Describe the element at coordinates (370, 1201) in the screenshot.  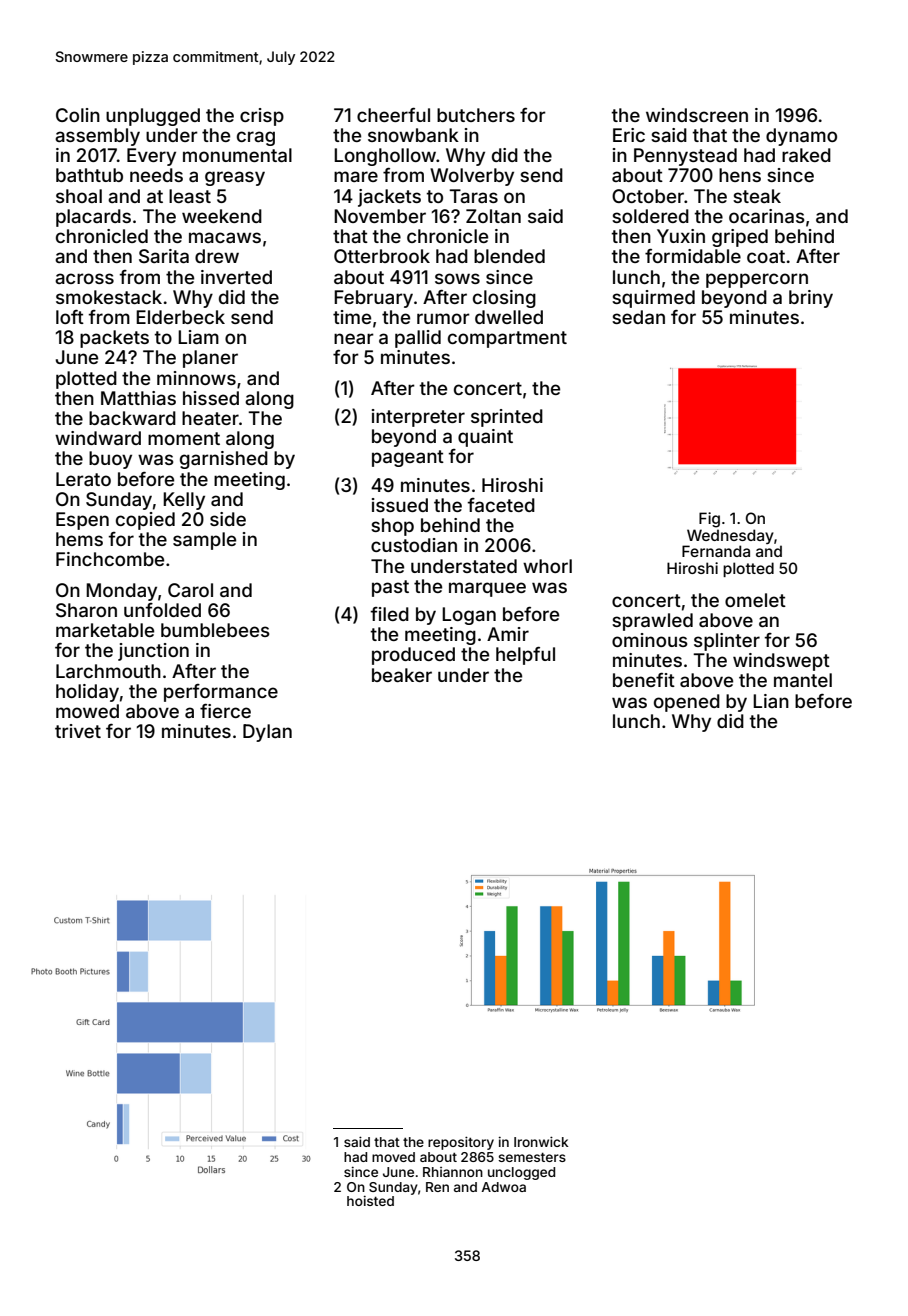
I see `hoisted` at that location.
